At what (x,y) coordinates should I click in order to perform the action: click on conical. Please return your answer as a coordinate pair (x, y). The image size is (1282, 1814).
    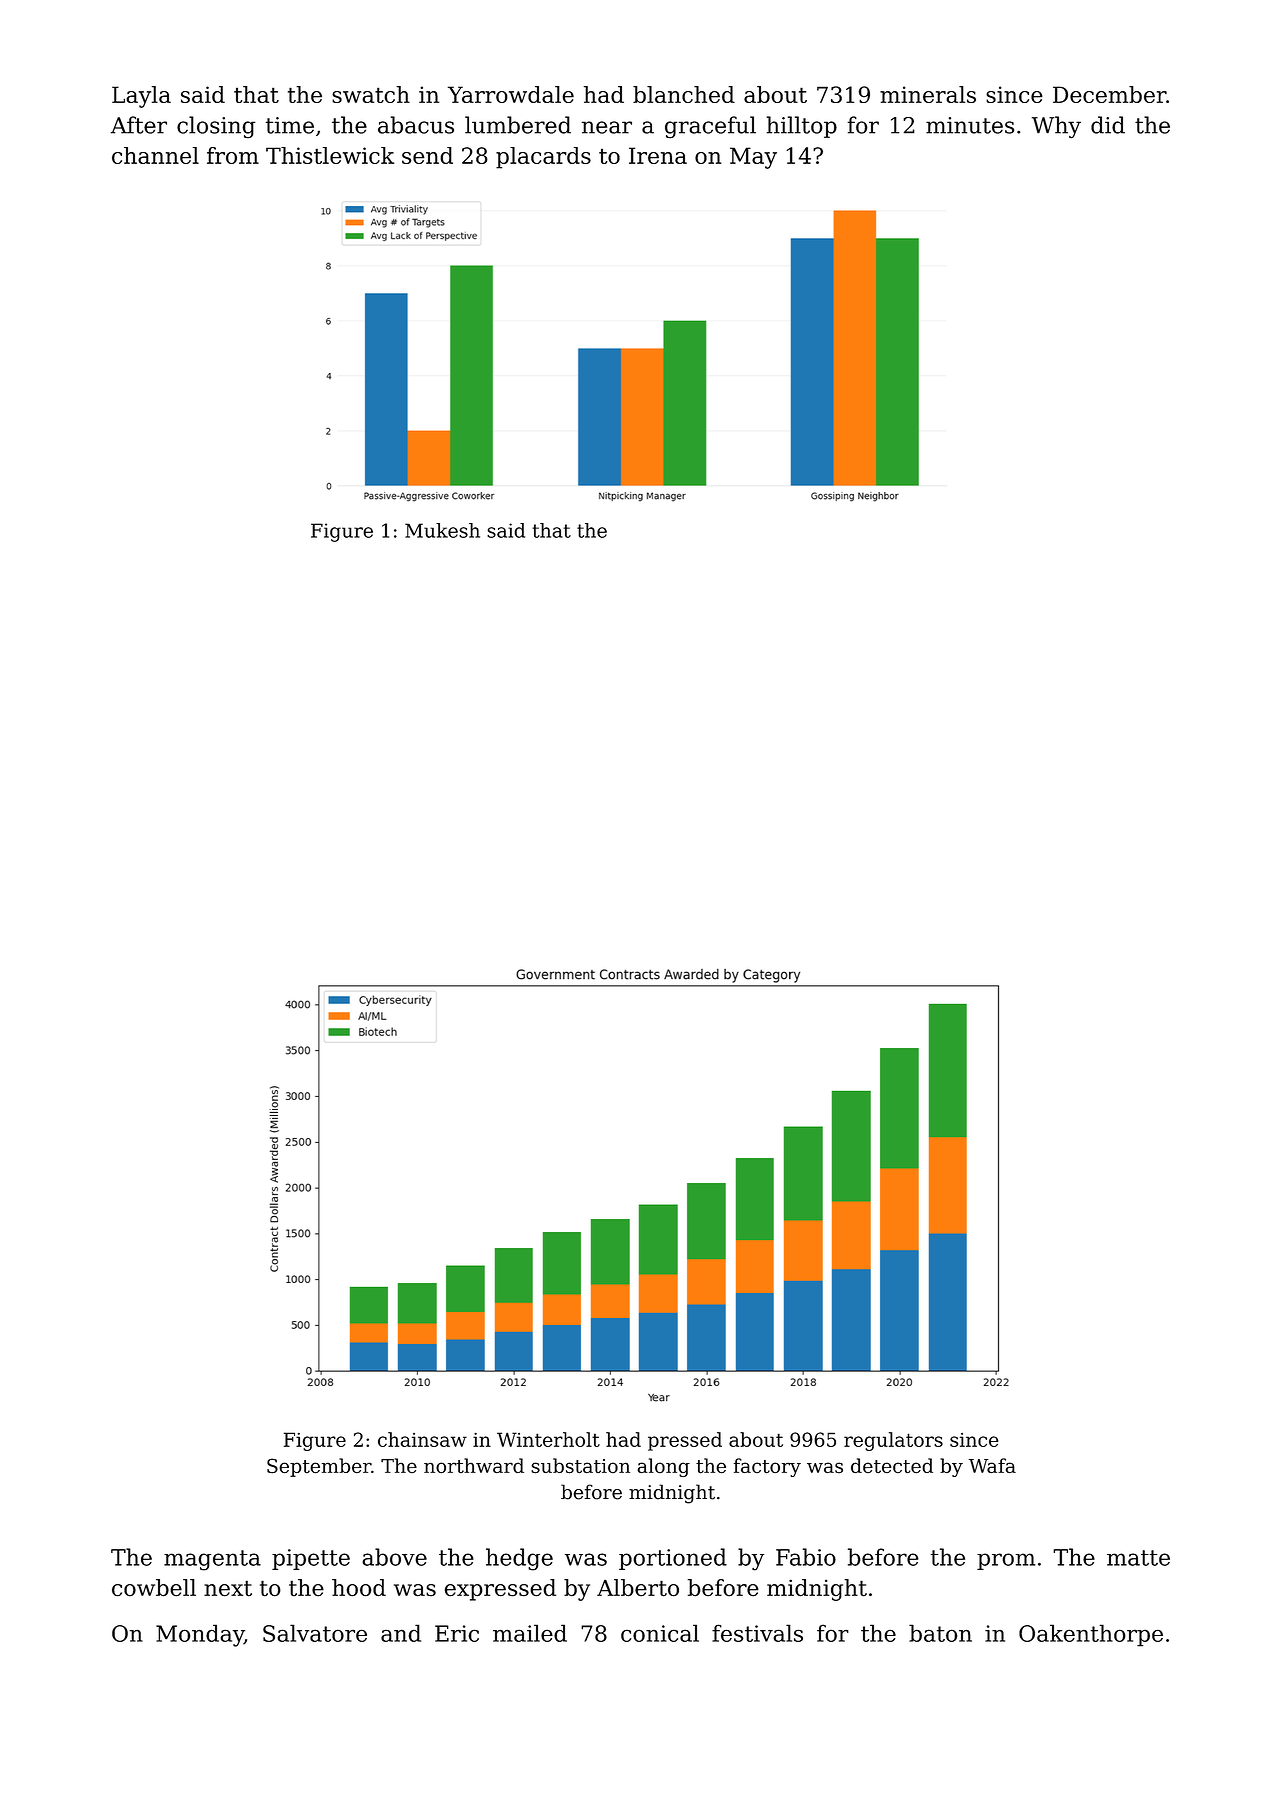
    Looking at the image, I should click on (660, 1633).
